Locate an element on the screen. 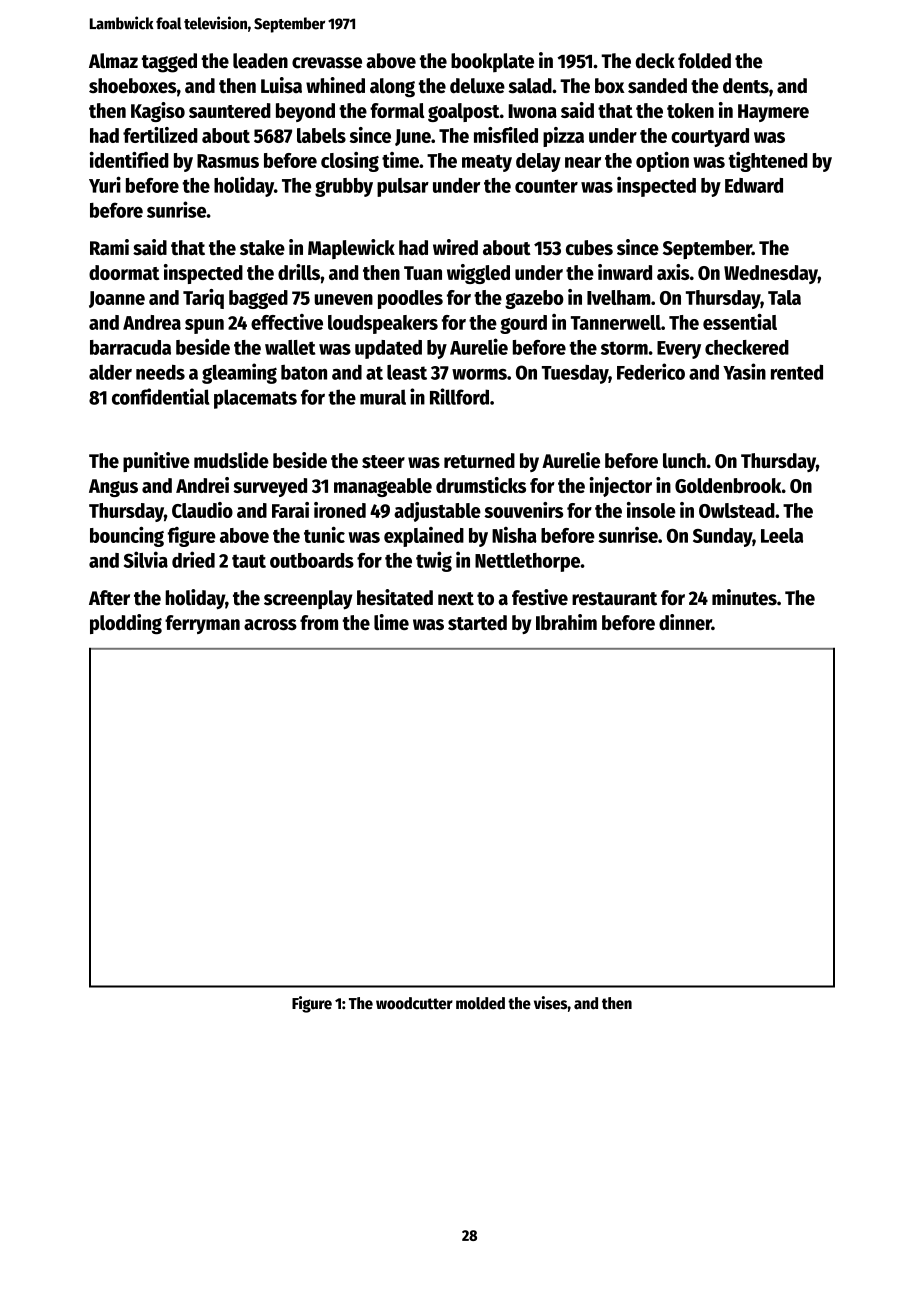 Image resolution: width=924 pixels, height=1314 pixels. ferryman is located at coordinates (202, 624).
